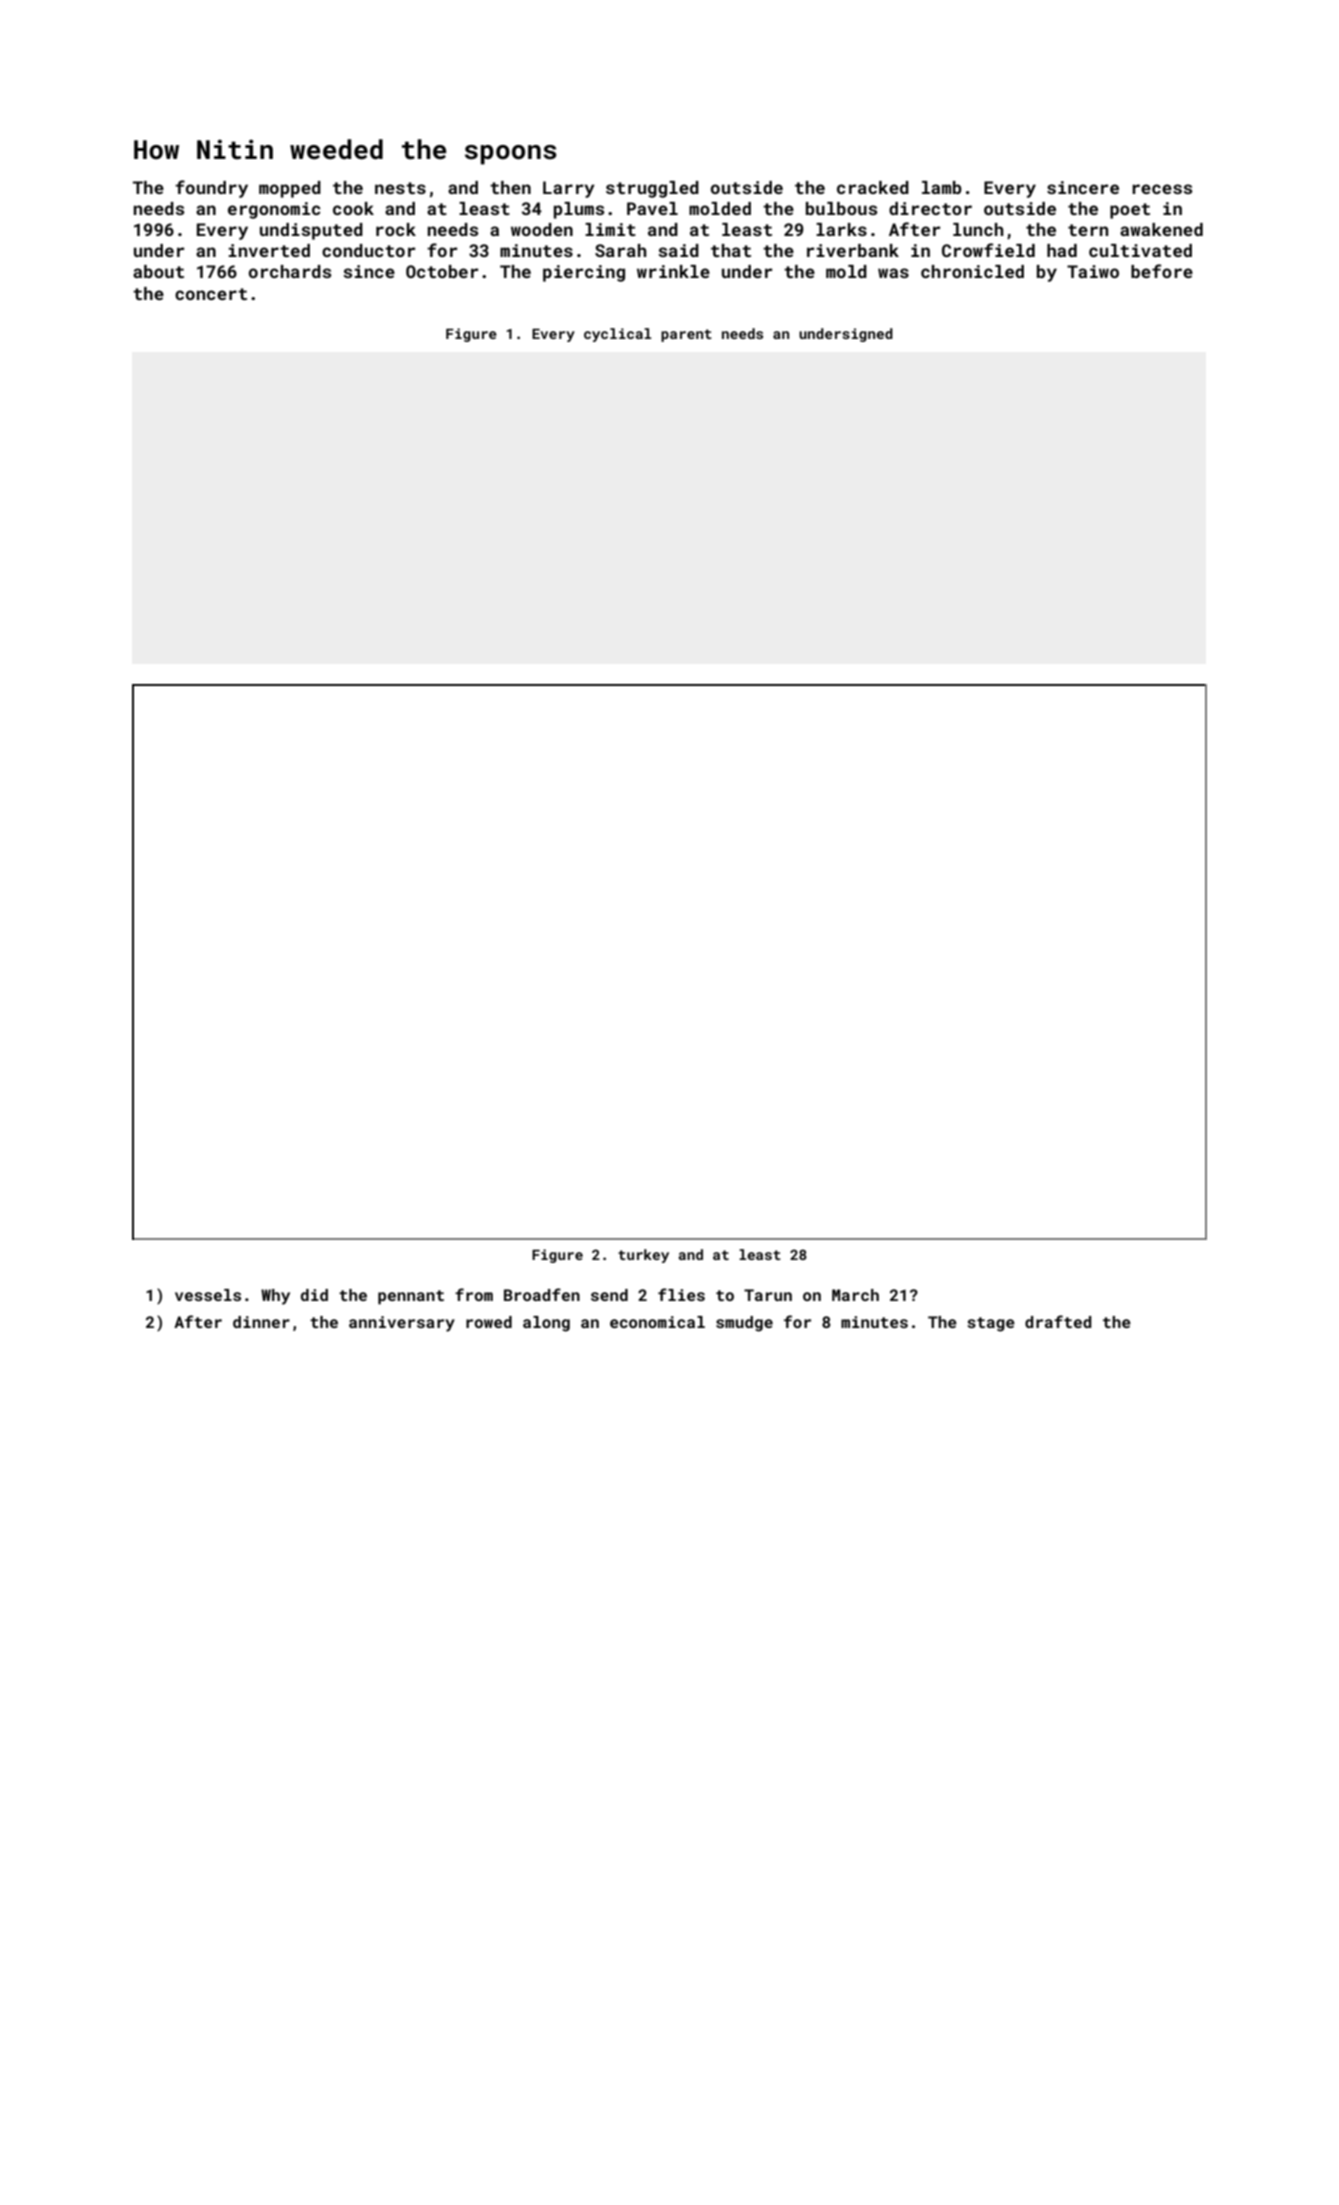  I want to click on vessels, so click(208, 1295).
